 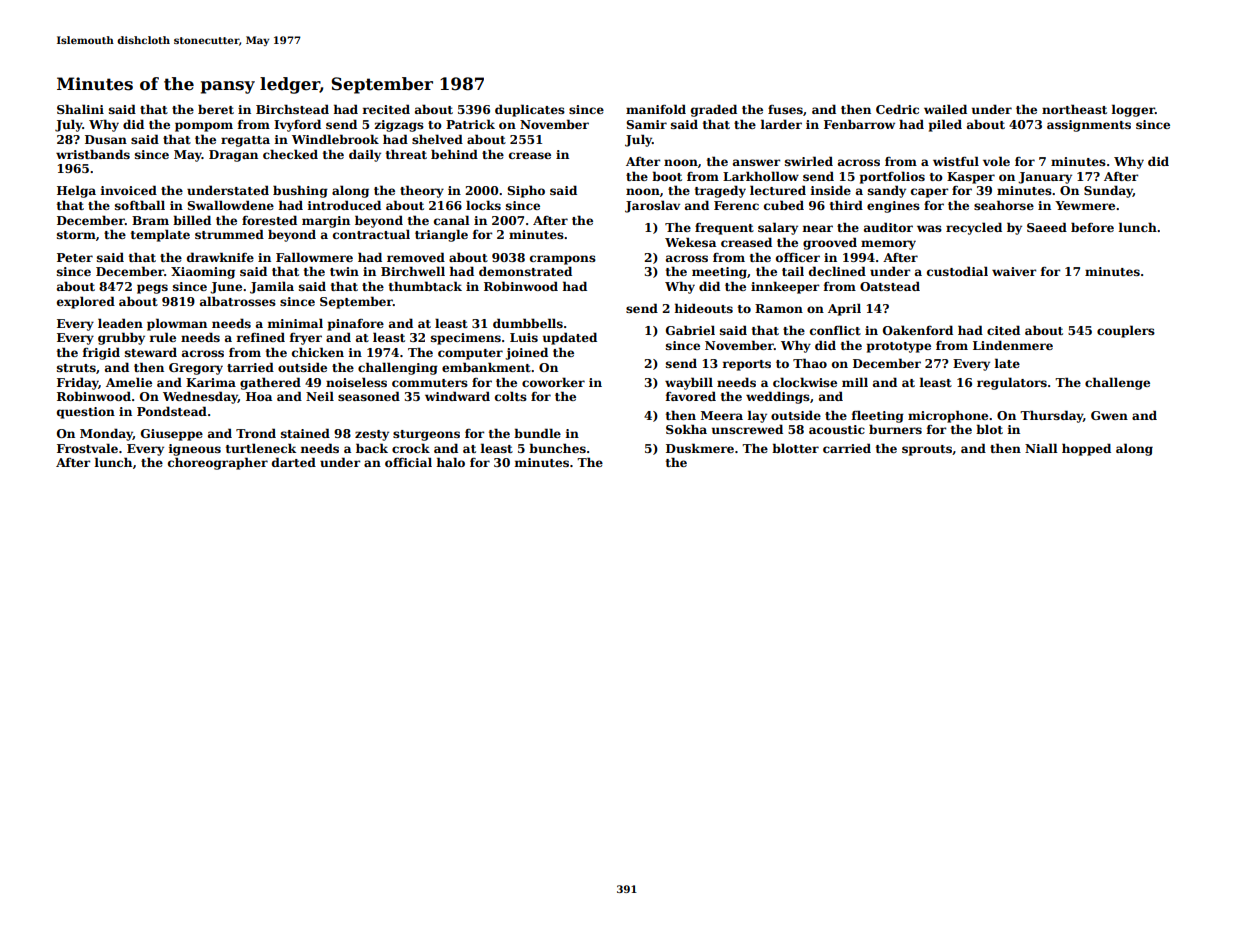 I want to click on Duskmere, so click(x=700, y=448).
